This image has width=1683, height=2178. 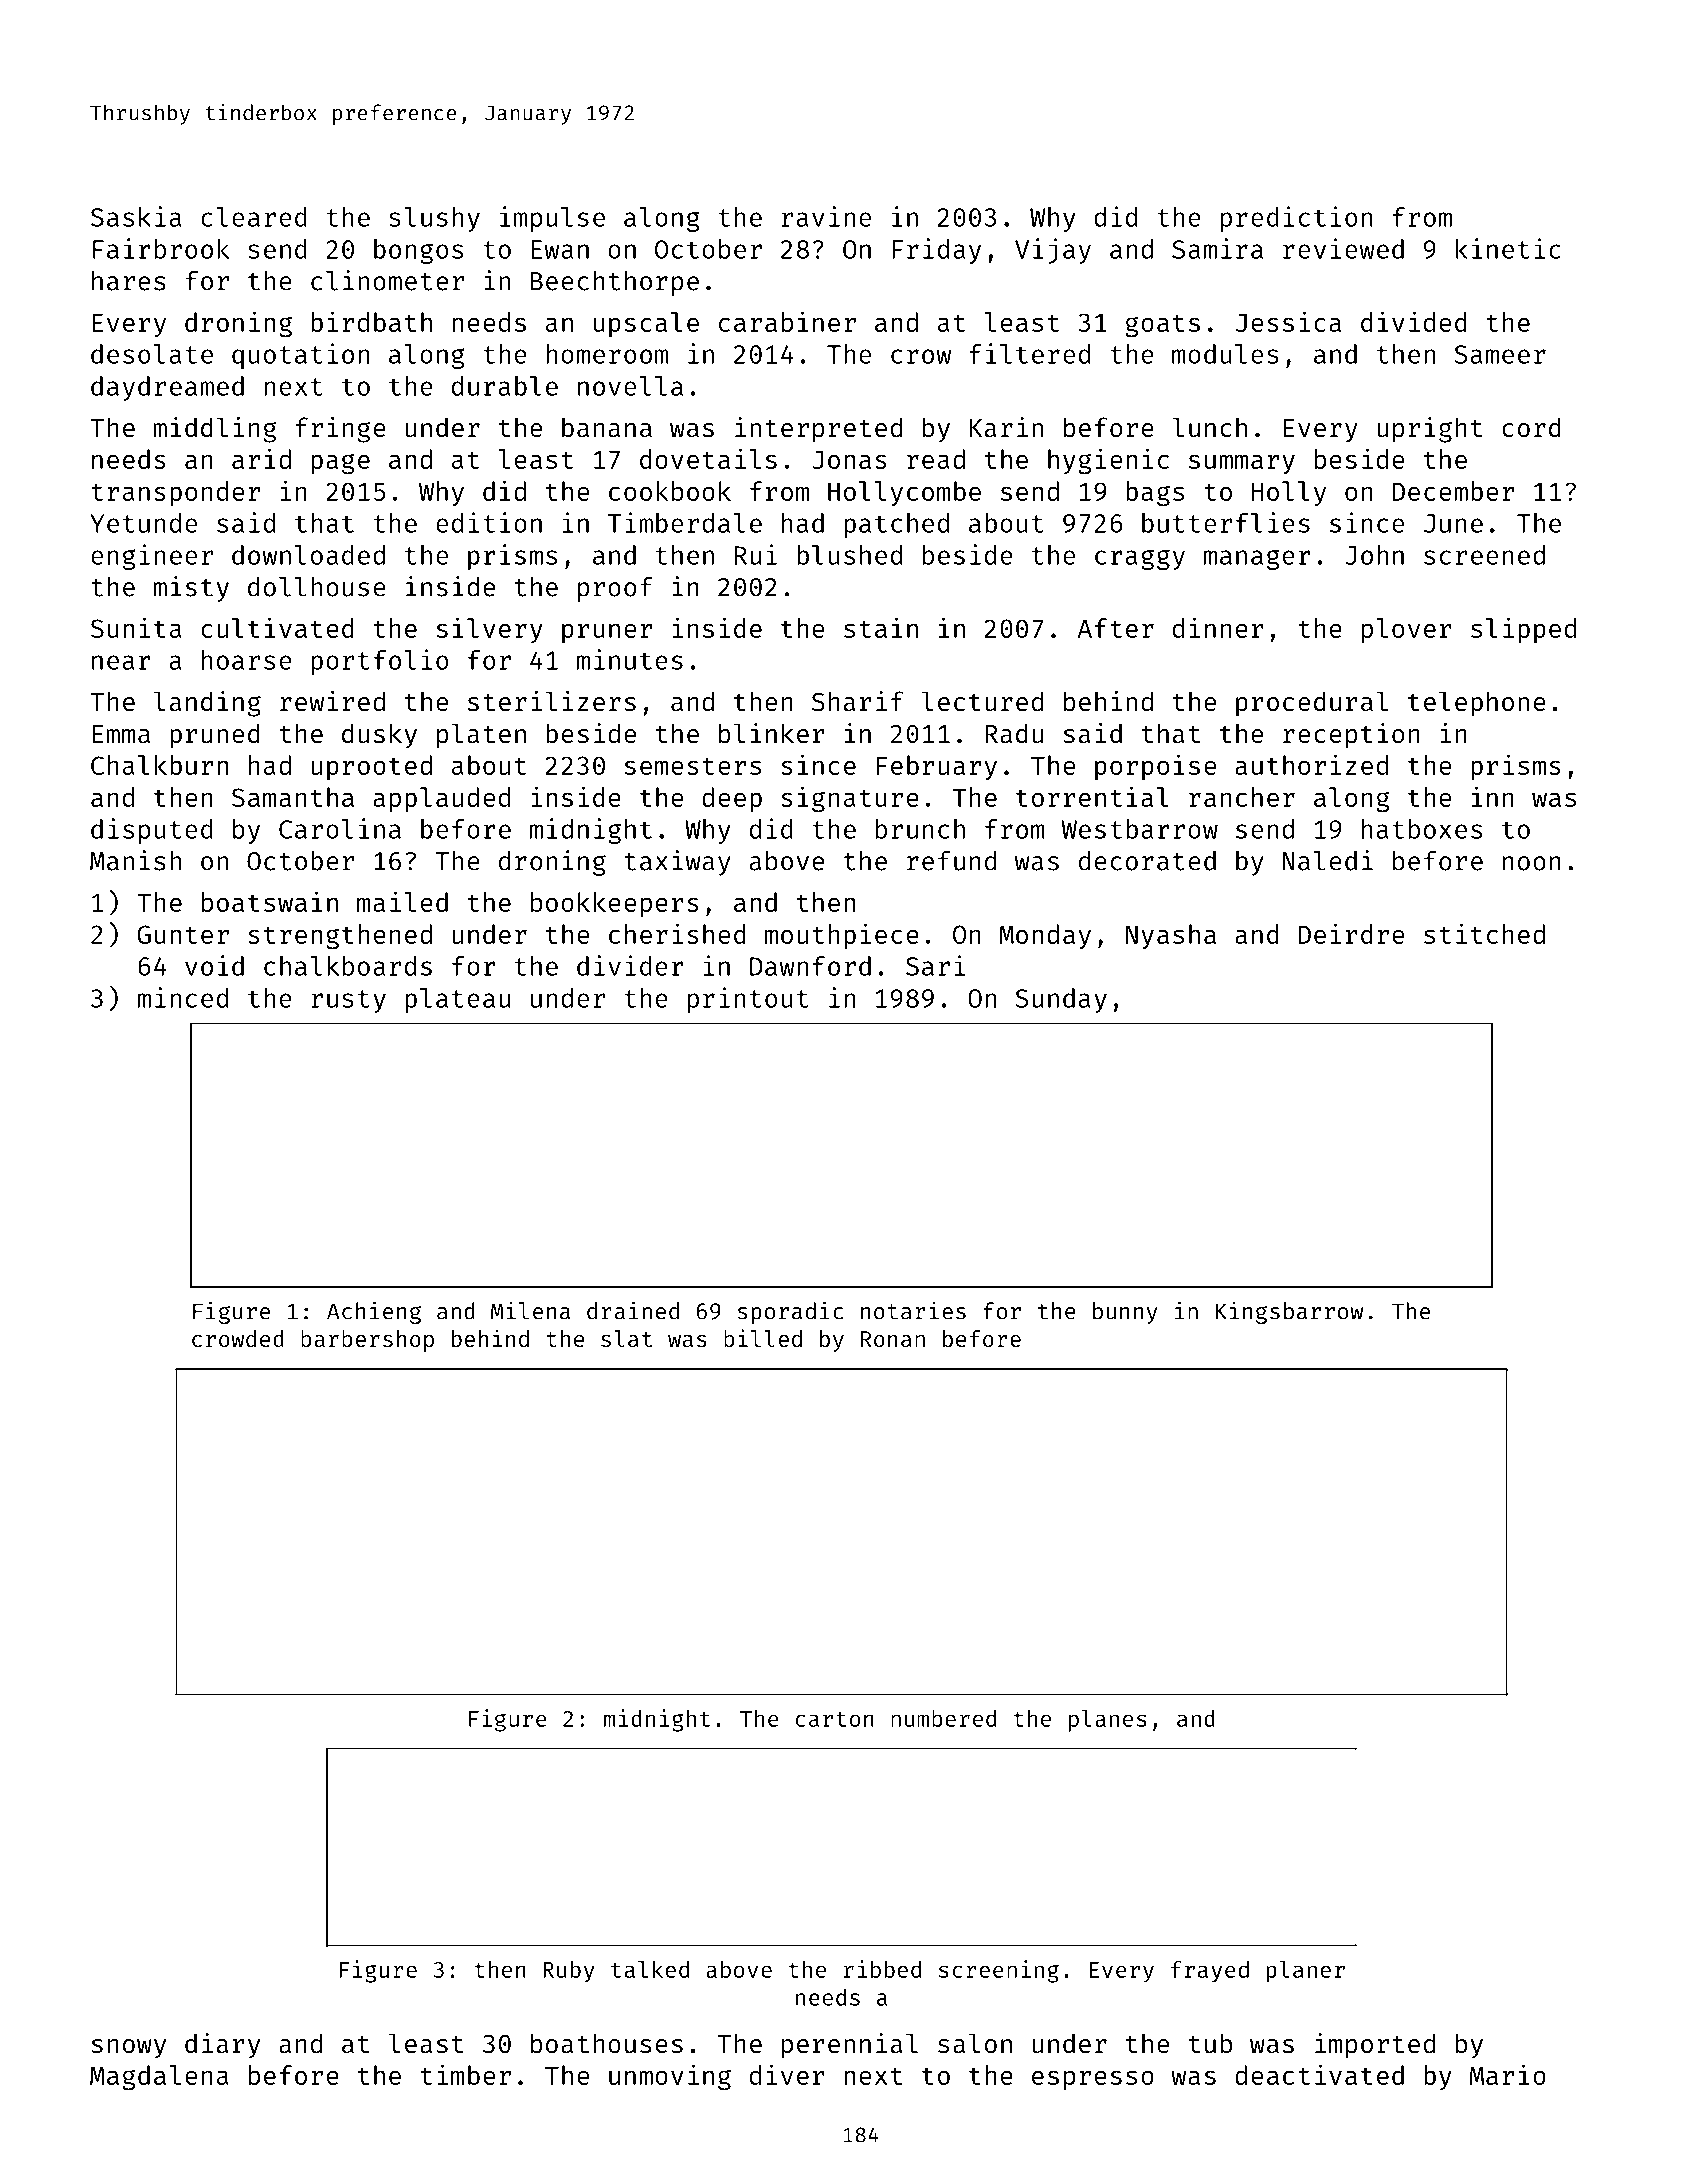 What do you see at coordinates (374, 1312) in the image?
I see `Achieng` at bounding box center [374, 1312].
